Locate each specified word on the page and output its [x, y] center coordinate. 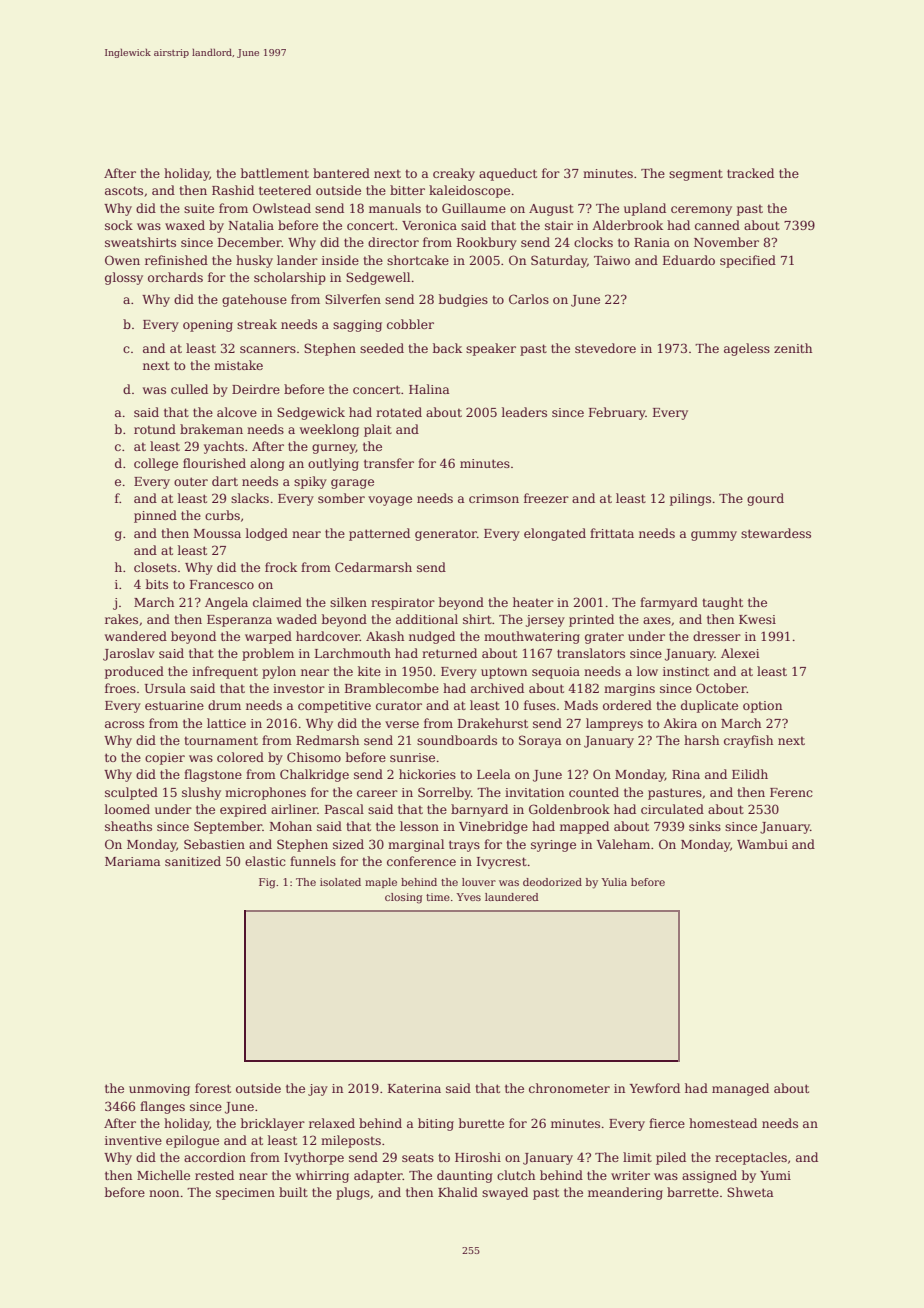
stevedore [605, 348]
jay [318, 1090]
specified [748, 261]
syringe [553, 846]
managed [740, 1089]
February [617, 413]
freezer [546, 498]
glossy [124, 278]
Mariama [133, 861]
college [156, 464]
